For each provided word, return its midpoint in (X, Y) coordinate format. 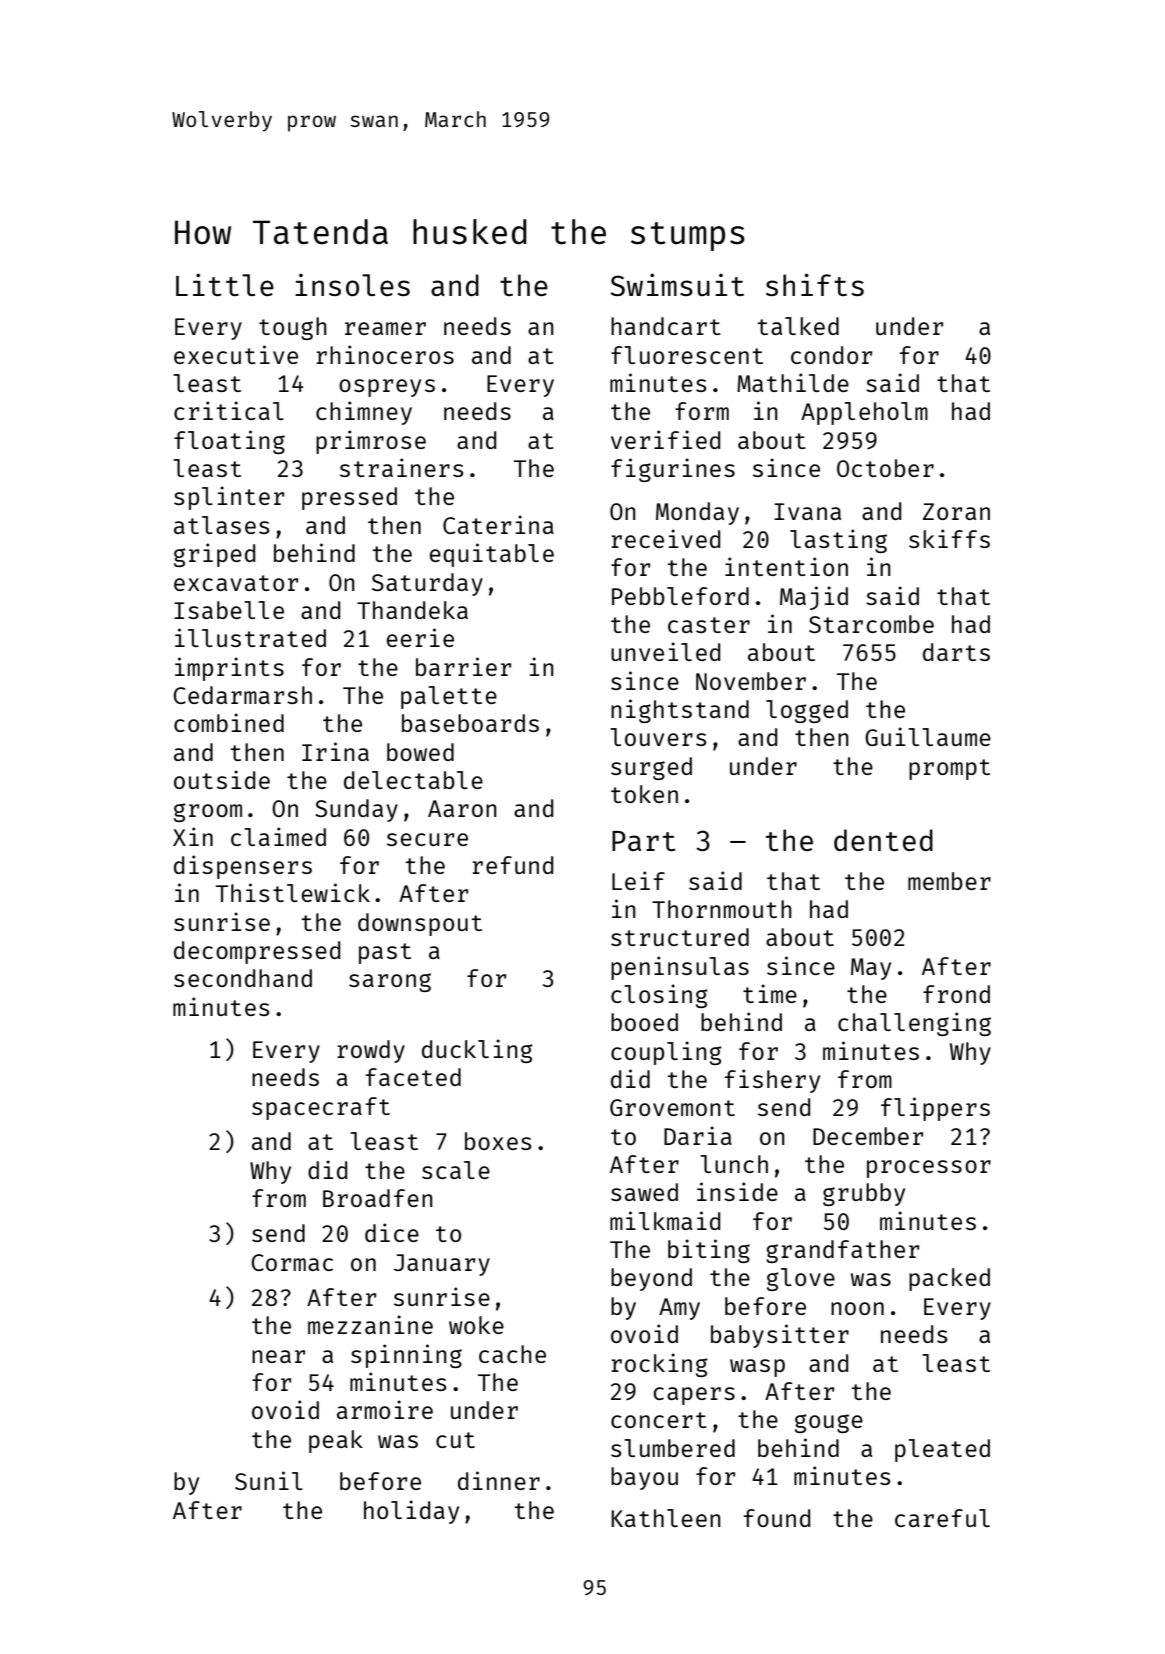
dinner (499, 1480)
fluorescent (687, 355)
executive (236, 354)
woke (476, 1325)
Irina (335, 751)
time (770, 993)
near (278, 1356)
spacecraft (321, 1108)
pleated (942, 1450)
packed (949, 1279)
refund (512, 865)
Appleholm (864, 413)
